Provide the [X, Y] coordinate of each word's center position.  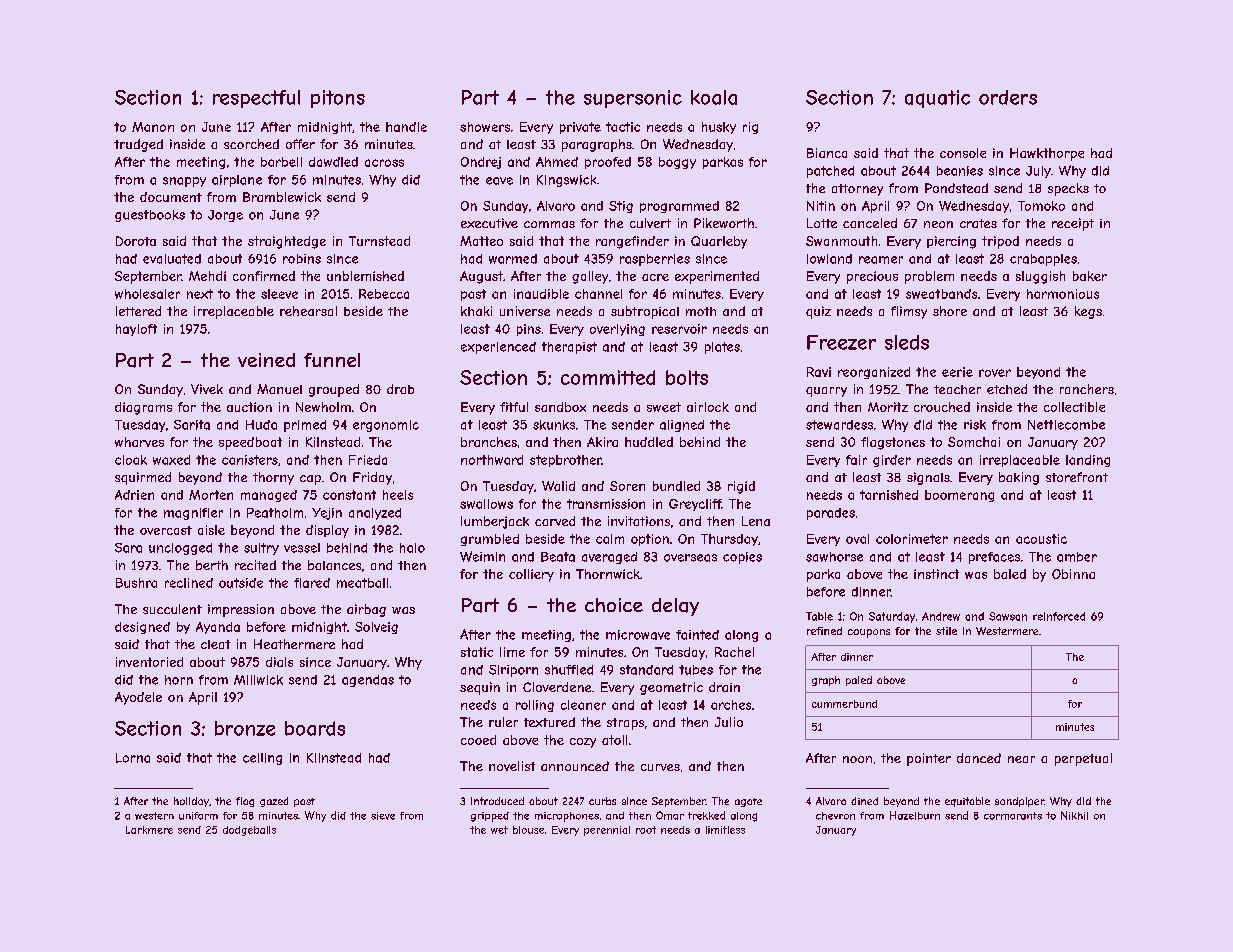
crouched [942, 407]
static [477, 652]
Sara [128, 548]
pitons [338, 99]
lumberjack [495, 522]
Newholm [323, 407]
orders [1008, 97]
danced [979, 758]
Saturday [892, 617]
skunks [554, 425]
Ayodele [138, 698]
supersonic [633, 99]
